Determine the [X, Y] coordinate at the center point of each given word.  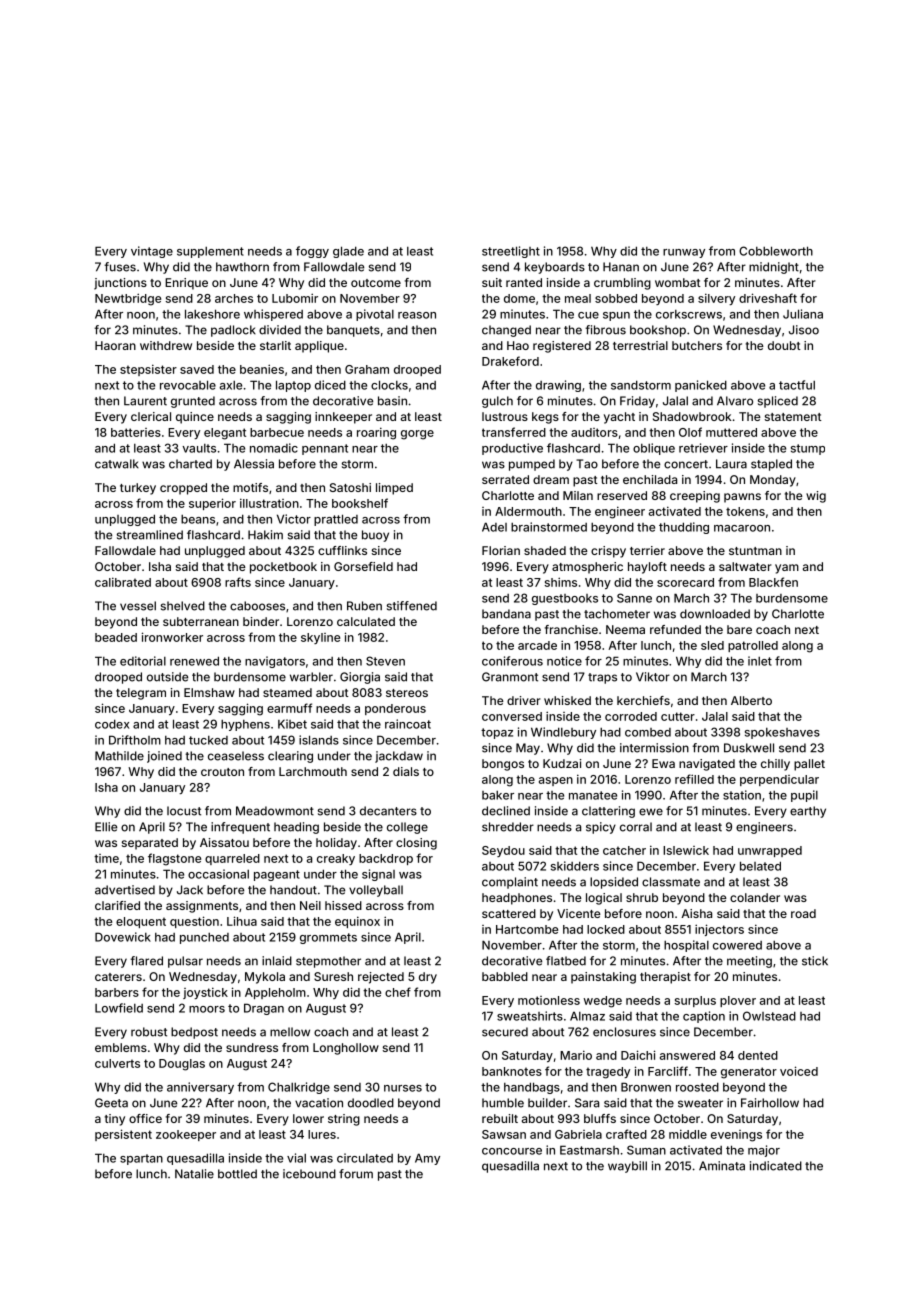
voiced [799, 1071]
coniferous [512, 661]
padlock [233, 331]
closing [416, 844]
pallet [809, 765]
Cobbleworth [776, 251]
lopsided [614, 883]
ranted [524, 282]
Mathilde [119, 756]
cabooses [257, 606]
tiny [115, 1120]
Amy [427, 1159]
